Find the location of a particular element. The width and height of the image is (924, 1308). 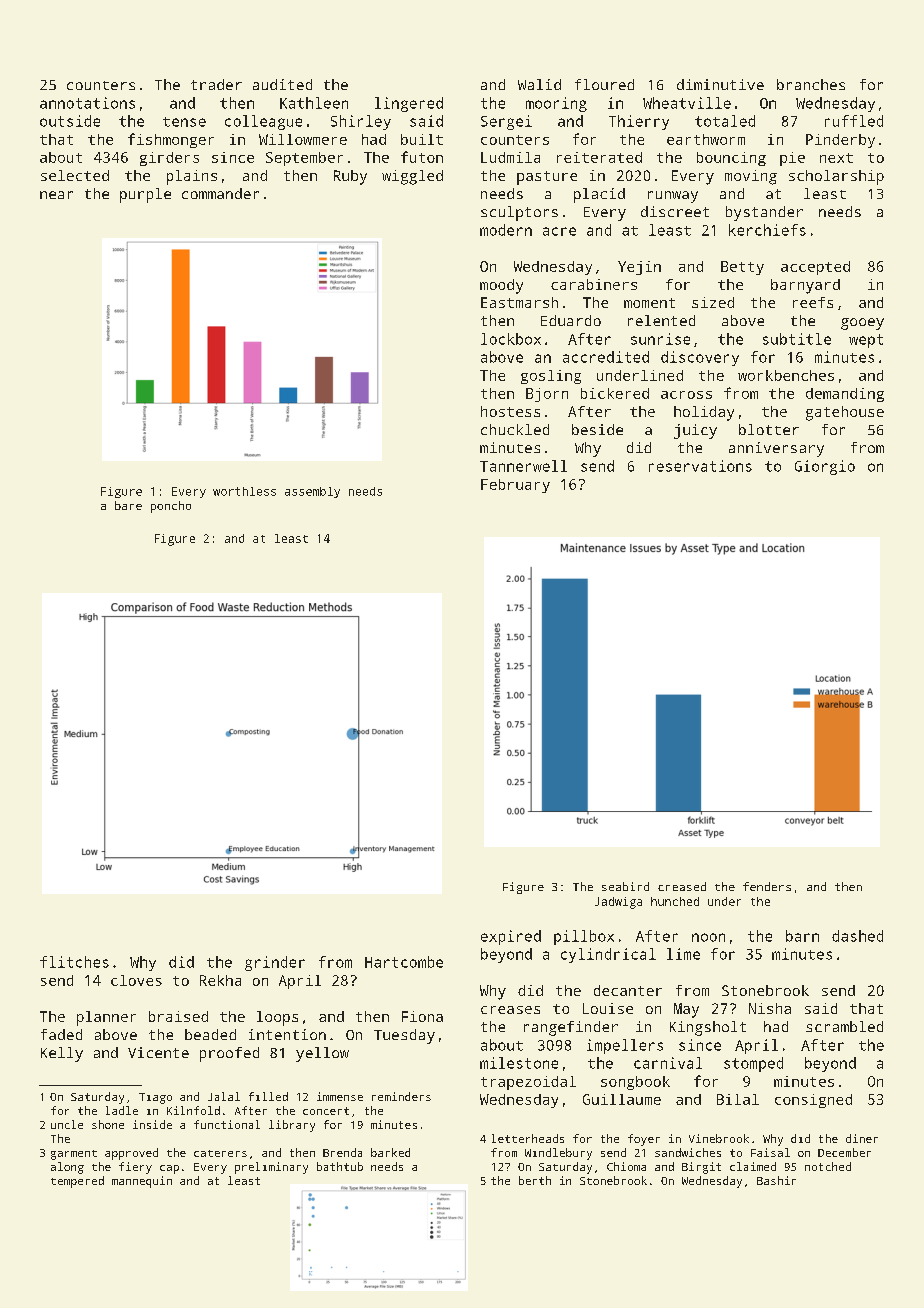

gatehouse is located at coordinates (845, 413).
